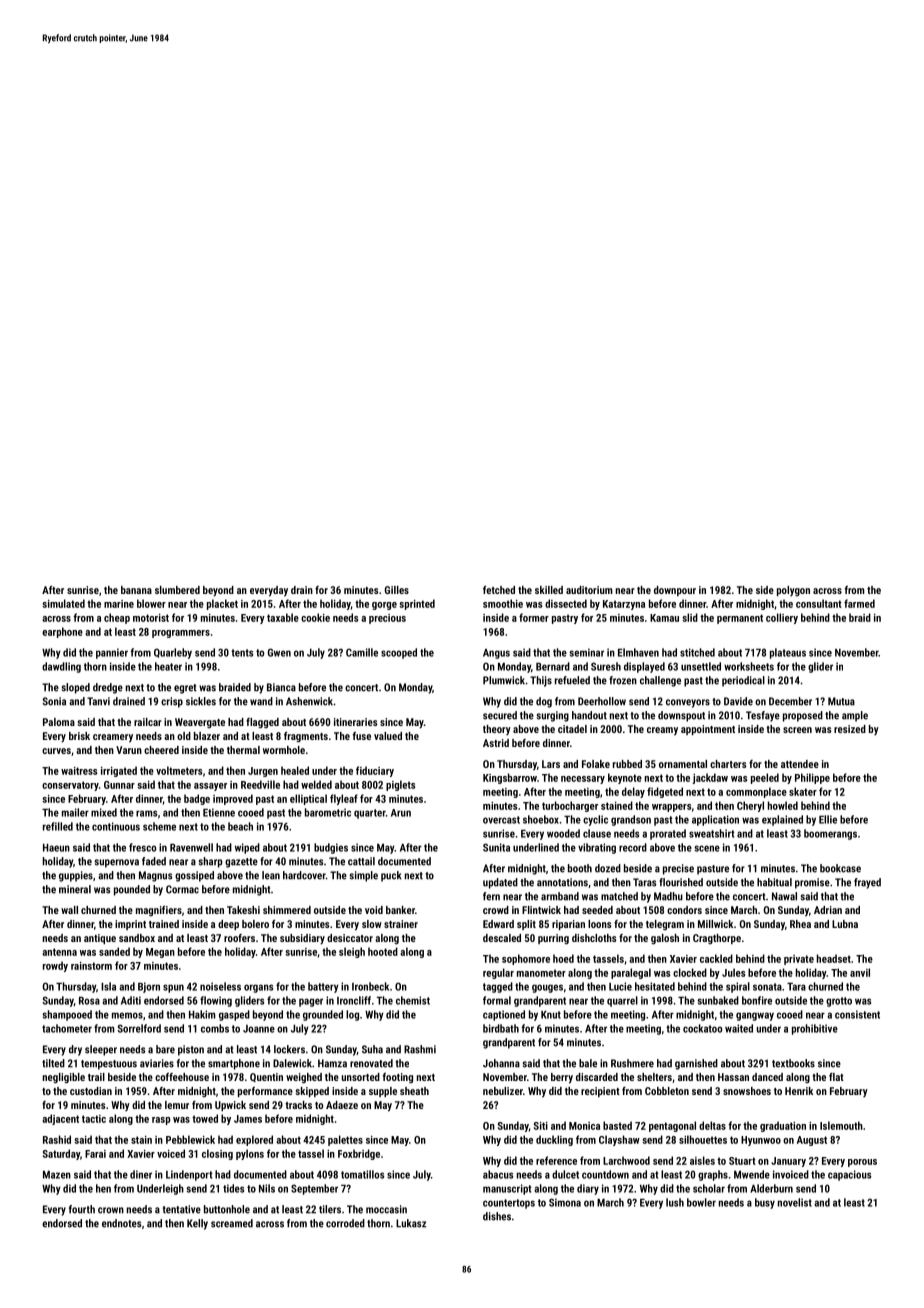 The width and height of the page is (924, 1308). Describe the element at coordinates (501, 820) in the page. I see `overcast` at that location.
